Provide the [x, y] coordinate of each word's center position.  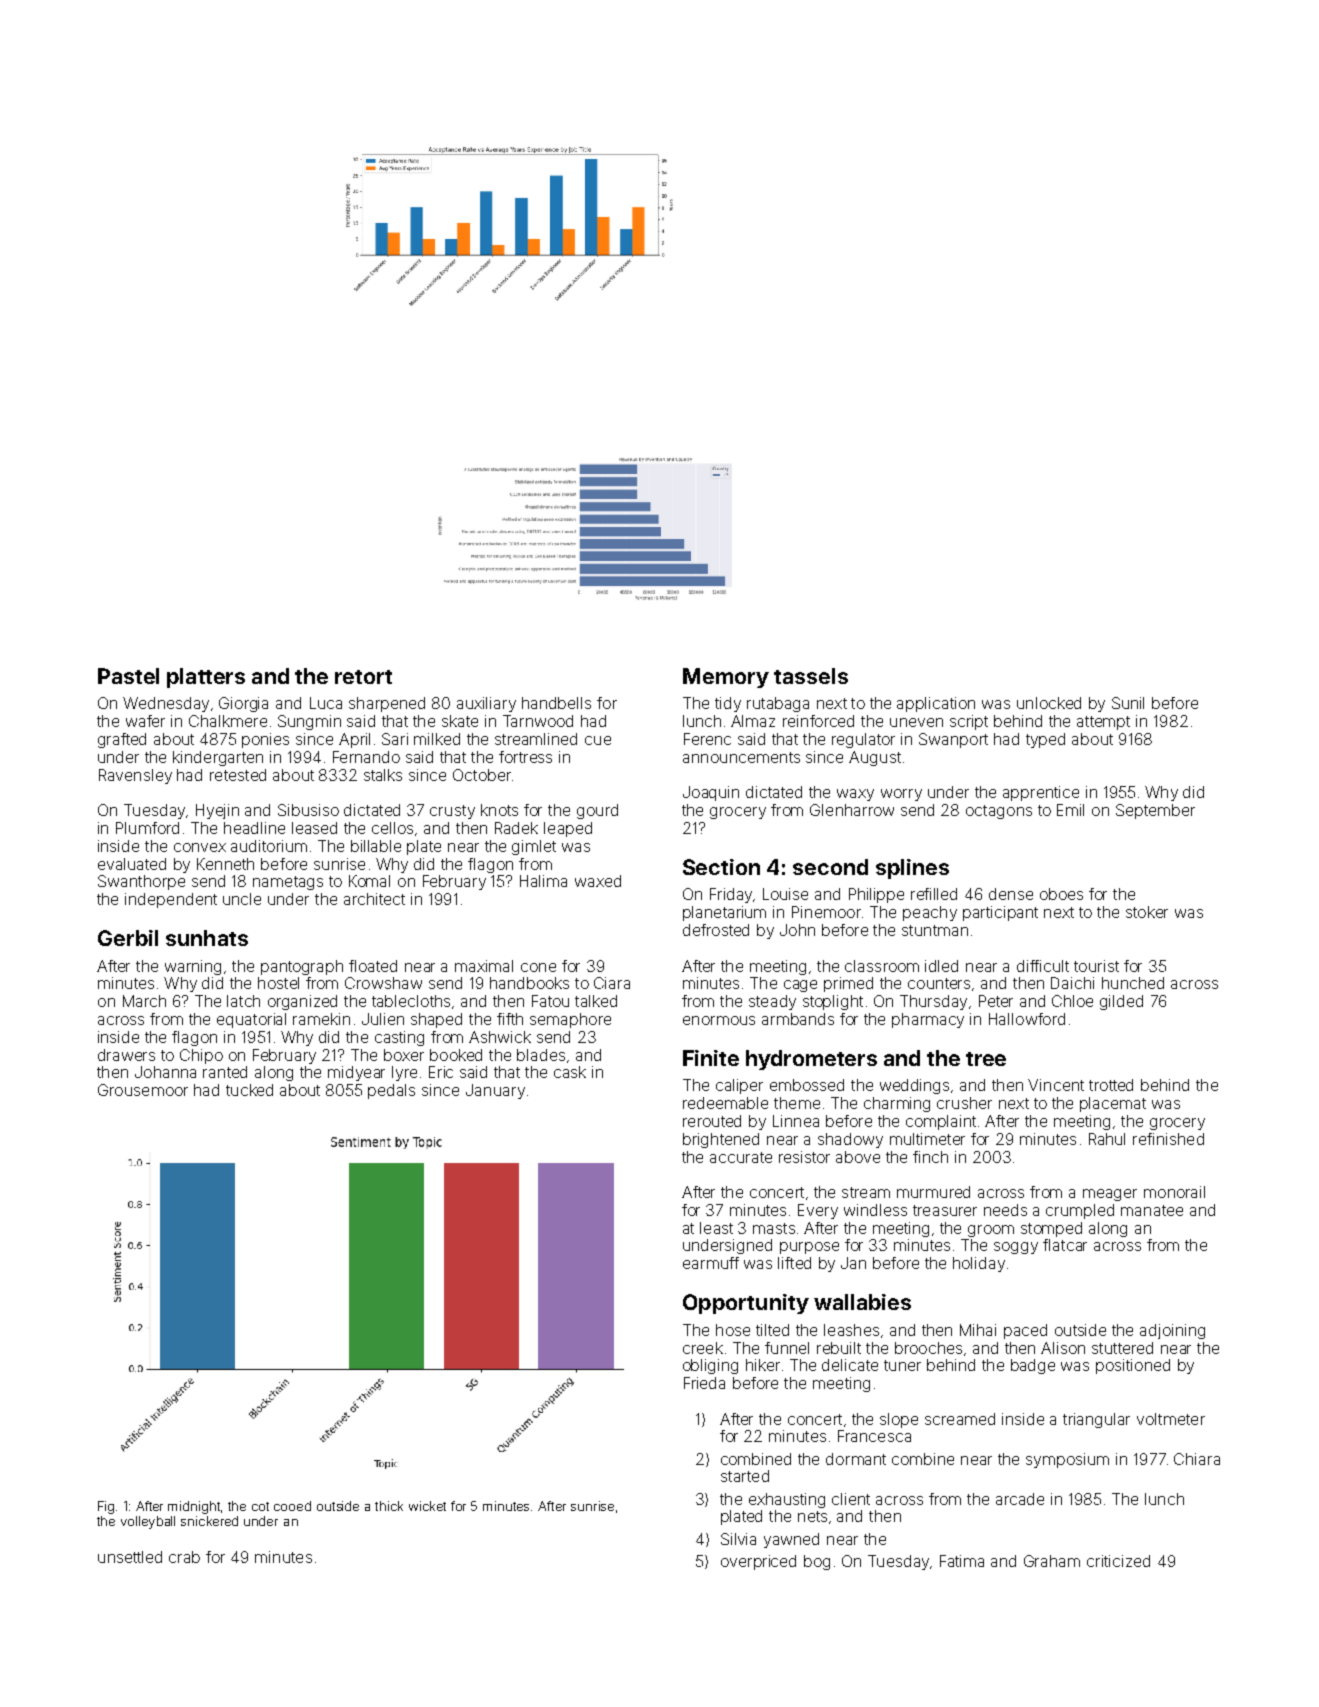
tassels [811, 676]
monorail [1174, 1192]
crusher [964, 1103]
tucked [249, 1090]
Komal [369, 881]
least [716, 1228]
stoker [1147, 912]
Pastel [128, 676]
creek [703, 1348]
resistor [804, 1157]
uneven [916, 722]
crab [184, 1557]
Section [721, 867]
